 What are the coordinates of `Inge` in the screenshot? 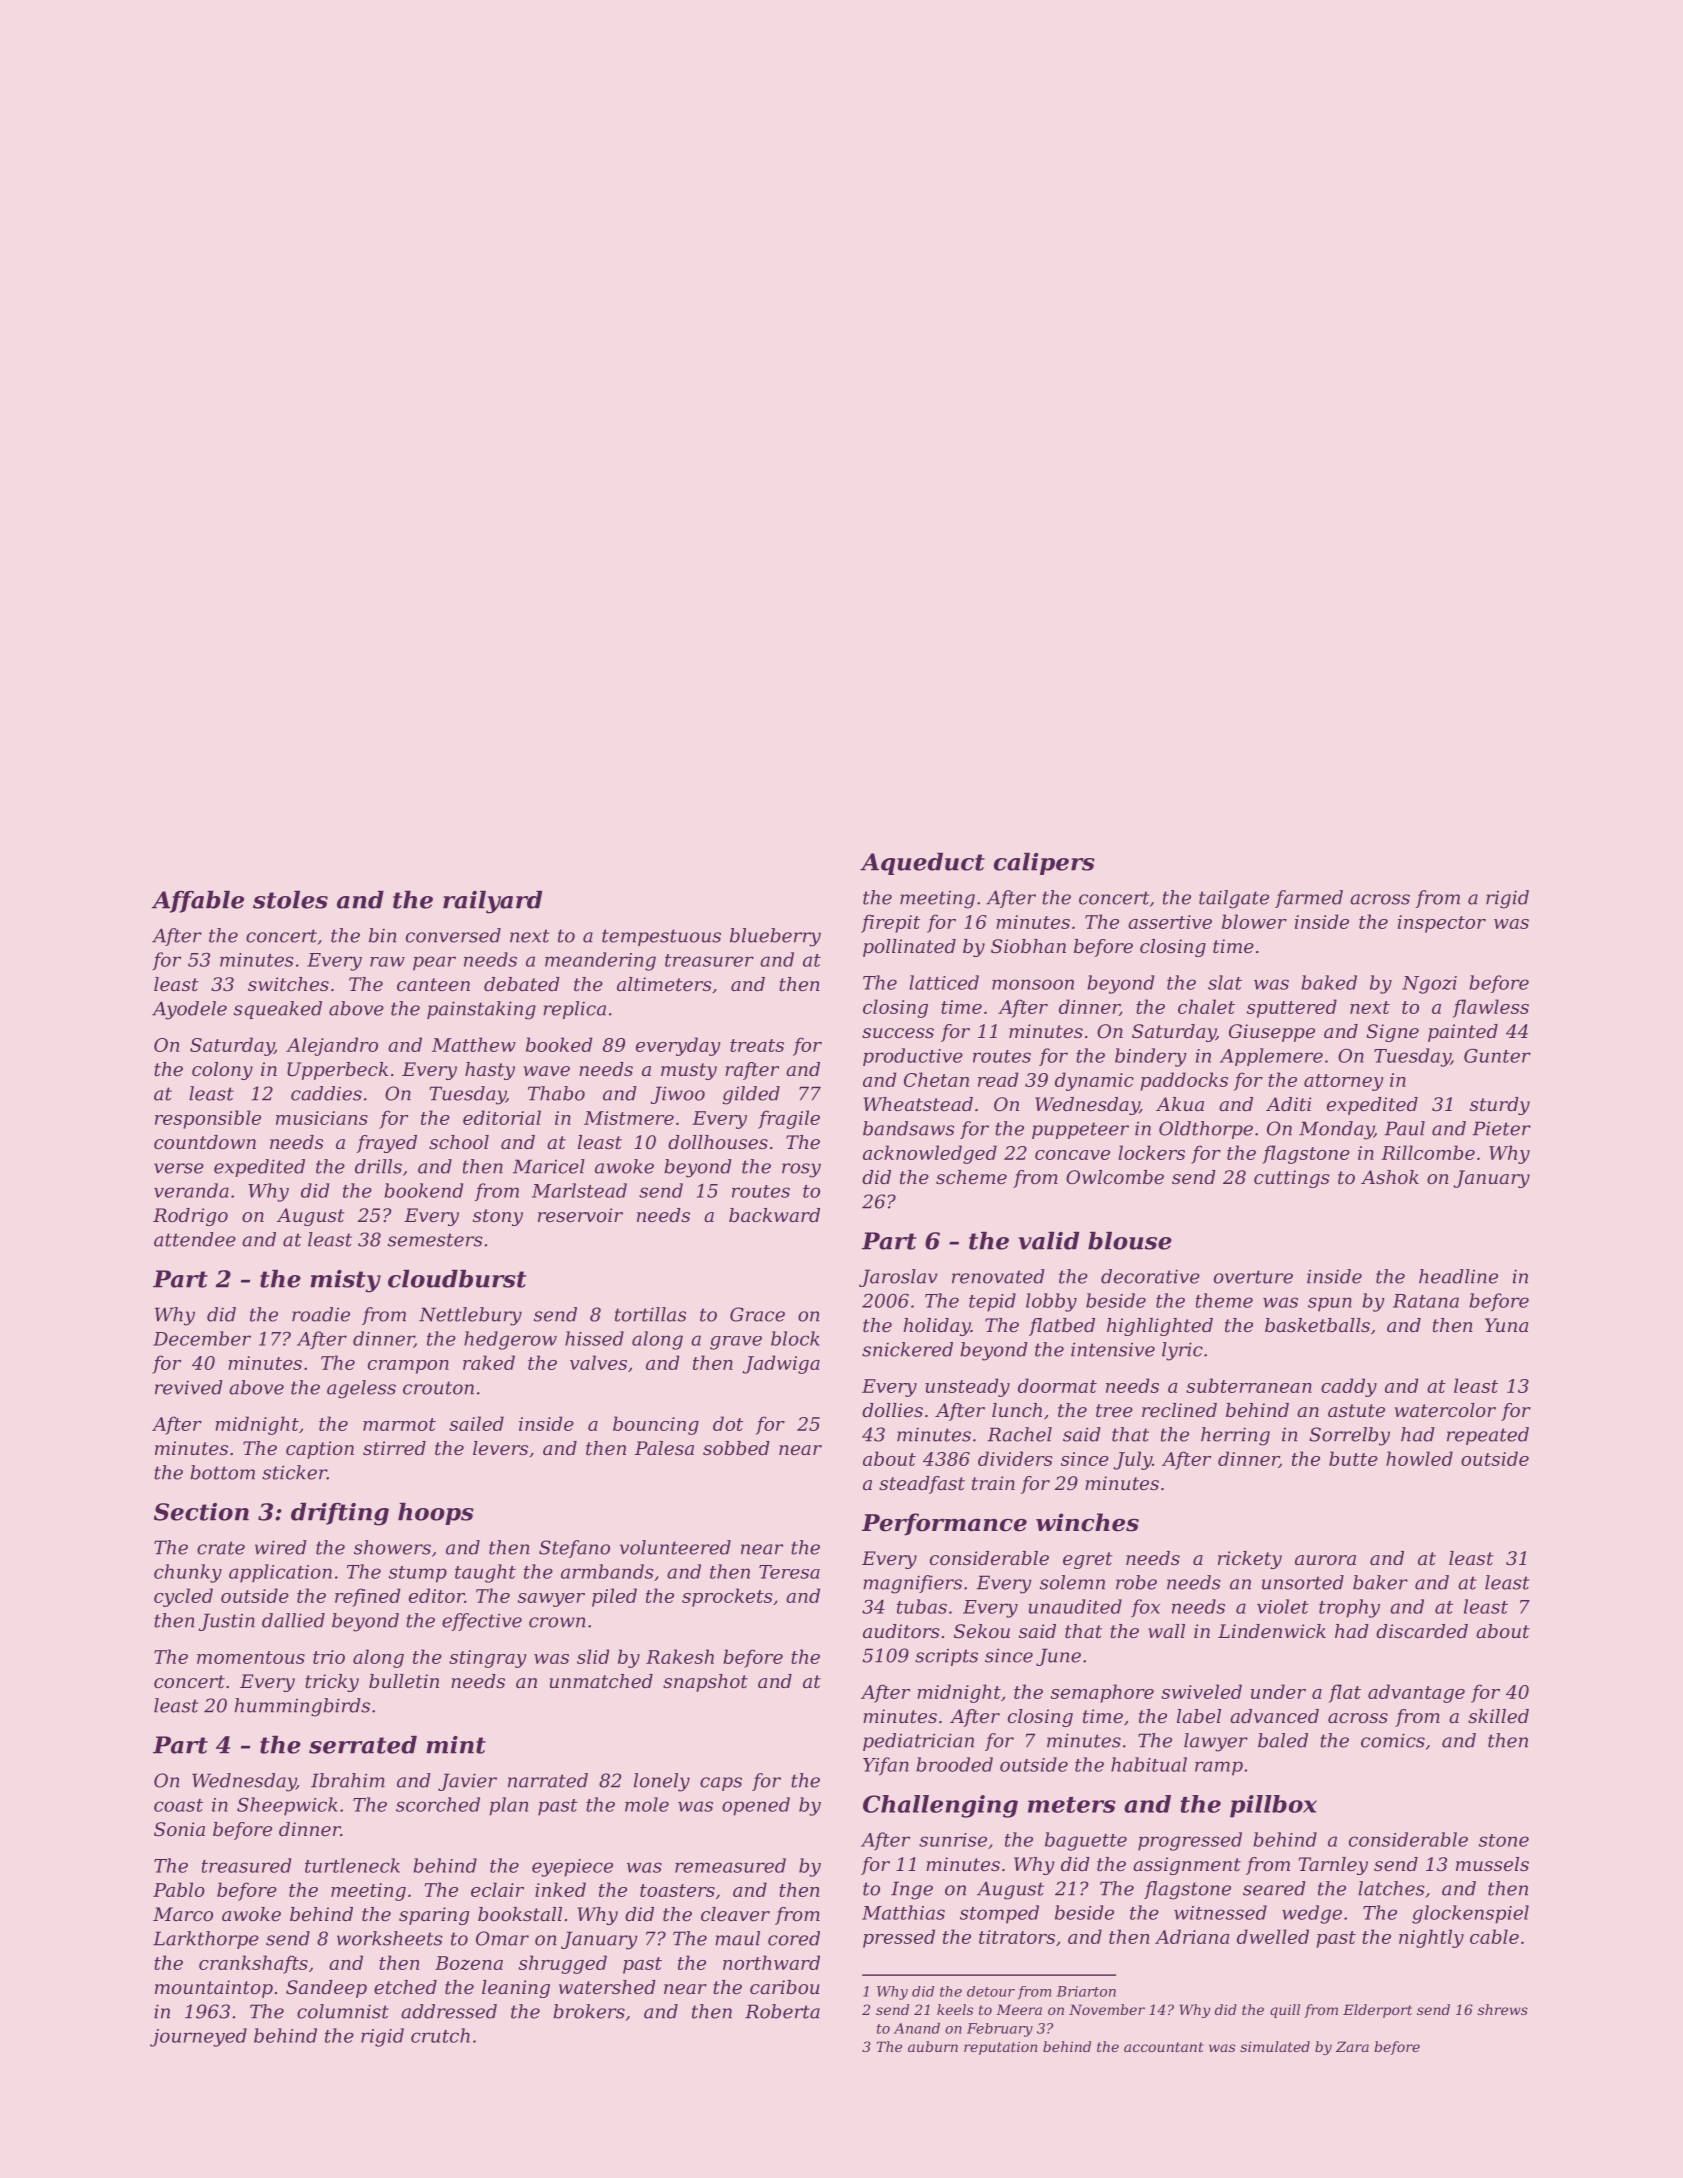 It's located at (912, 1890).
